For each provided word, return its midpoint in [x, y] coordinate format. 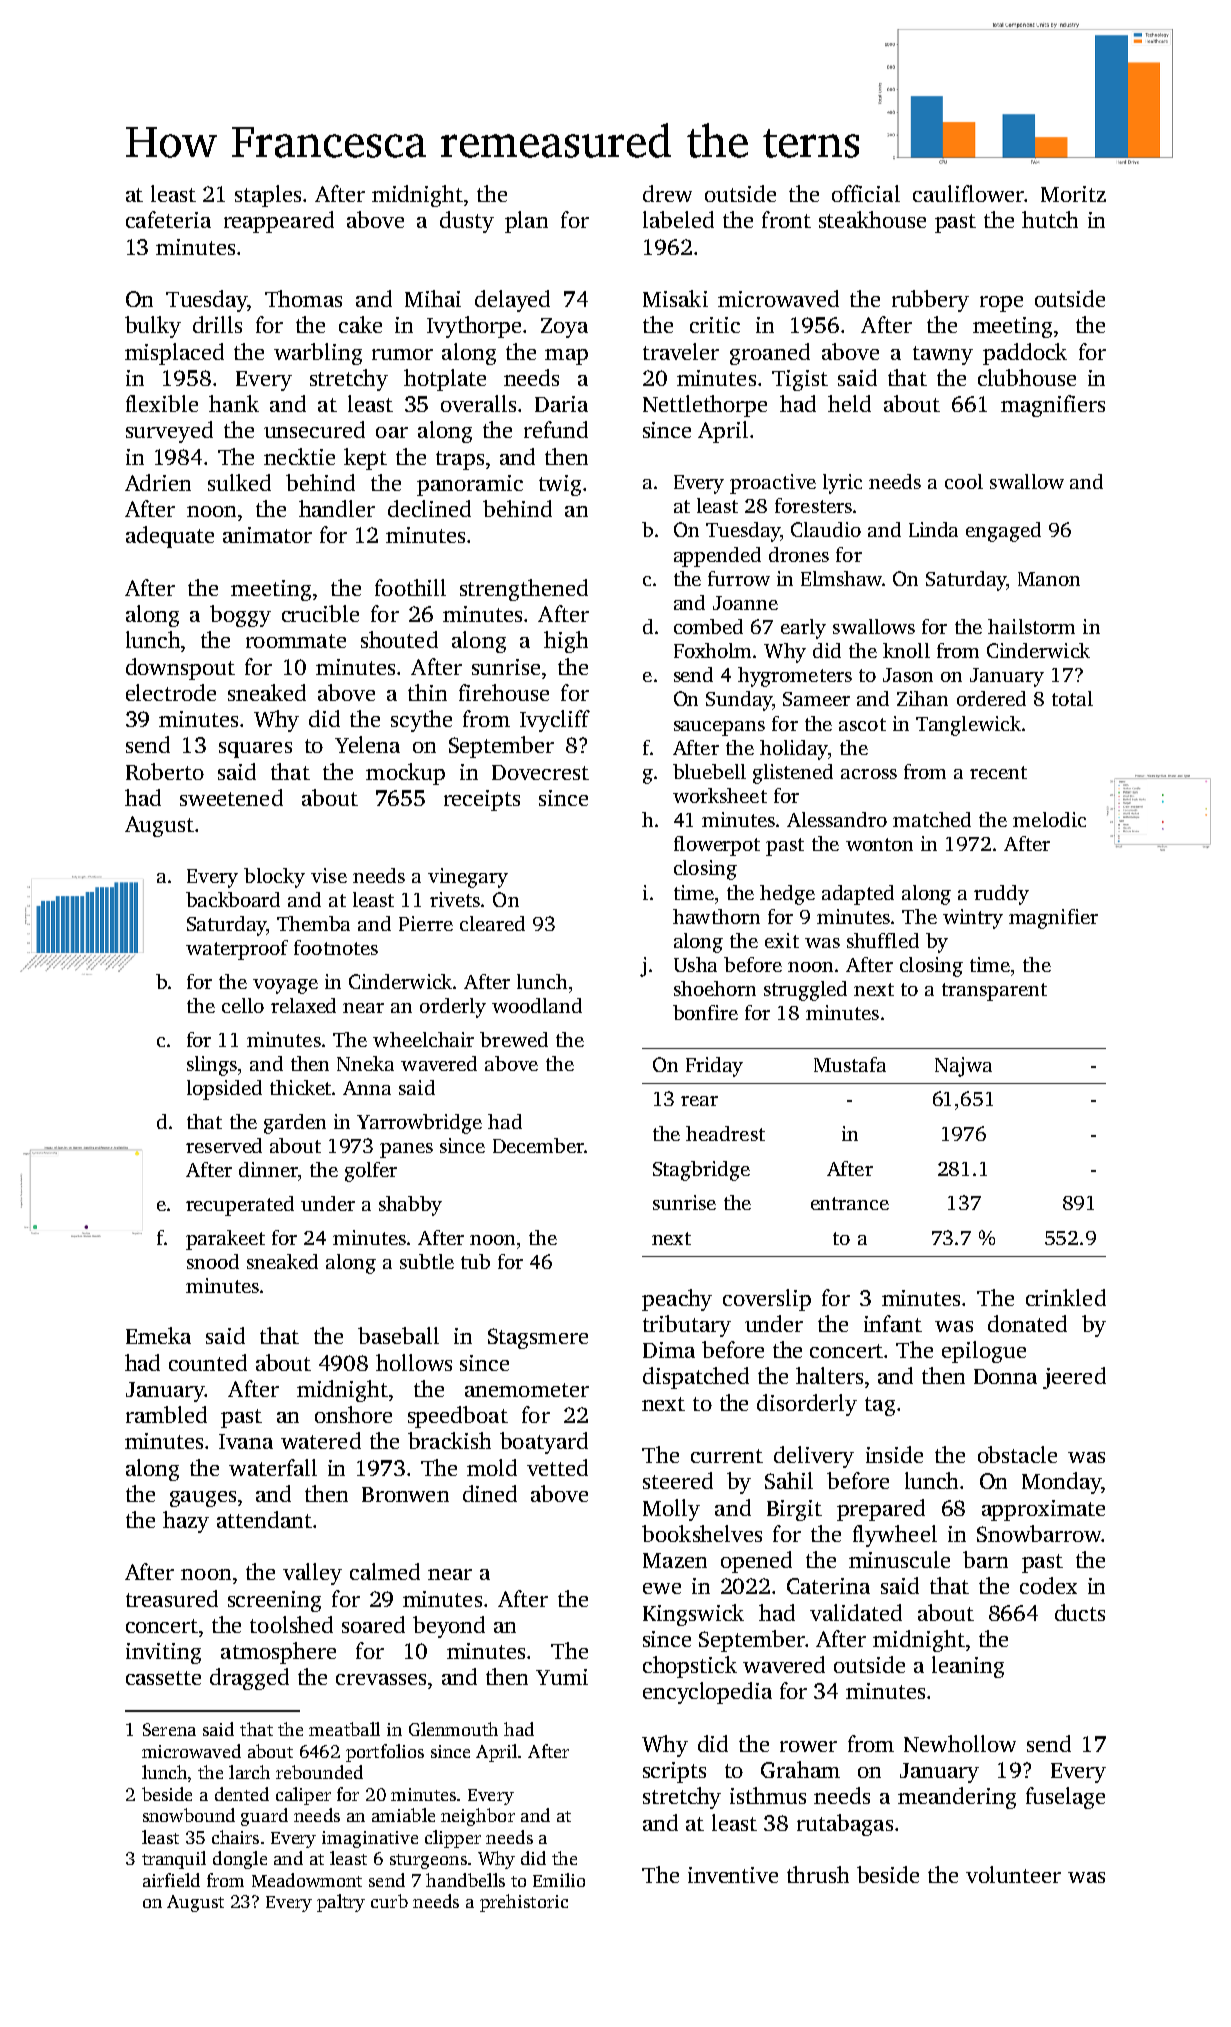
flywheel [895, 1536]
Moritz [1073, 194]
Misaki [675, 298]
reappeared [279, 222]
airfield [171, 1880]
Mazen [675, 1560]
